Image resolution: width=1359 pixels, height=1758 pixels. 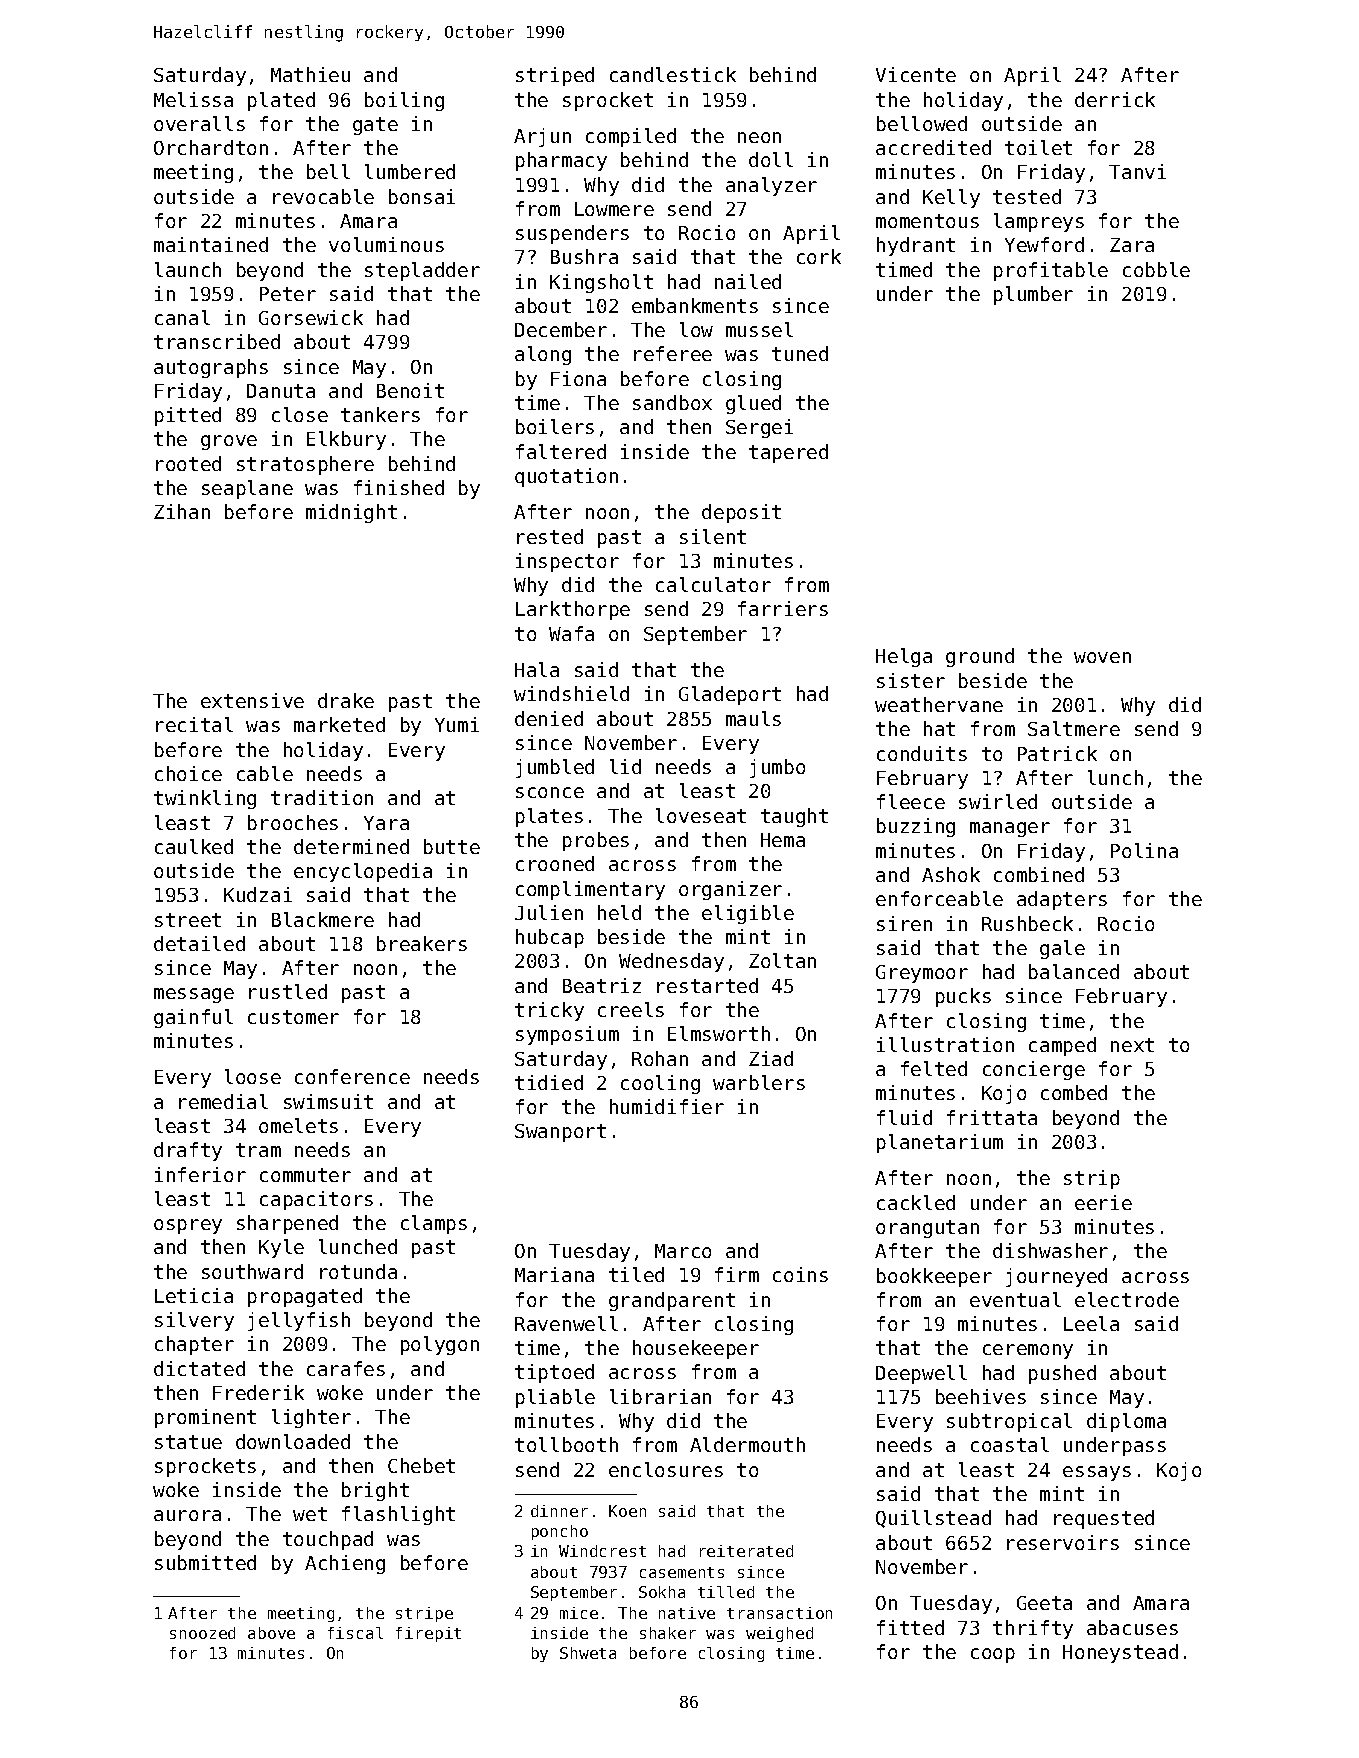 What do you see at coordinates (695, 305) in the document?
I see `embankments` at bounding box center [695, 305].
